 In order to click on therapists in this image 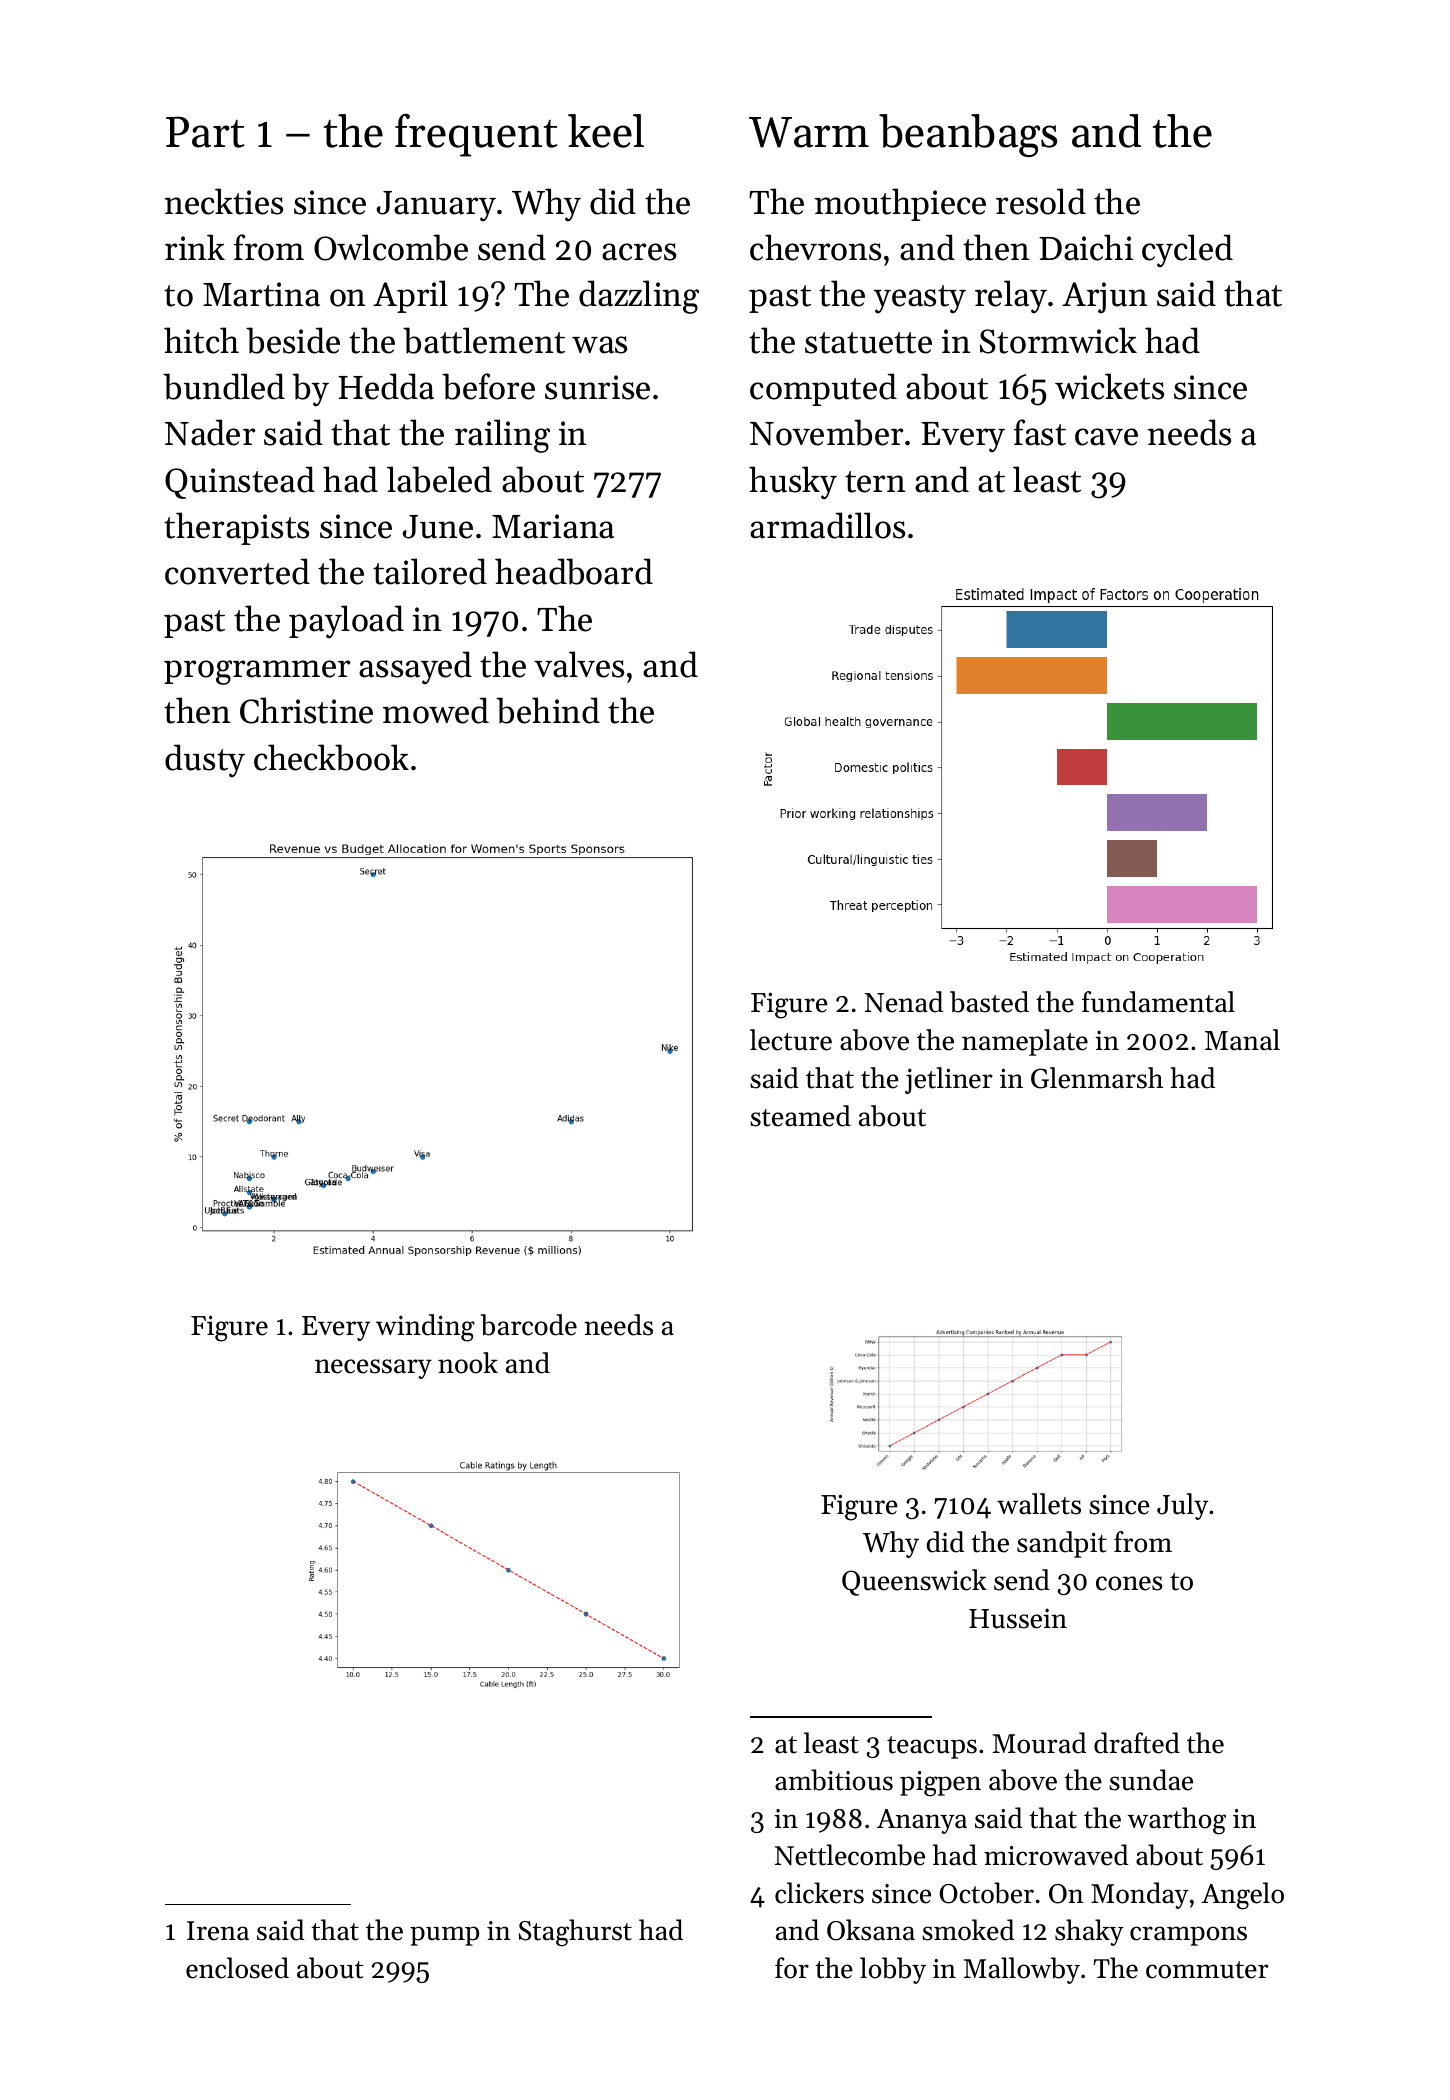, I will do `click(236, 528)`.
